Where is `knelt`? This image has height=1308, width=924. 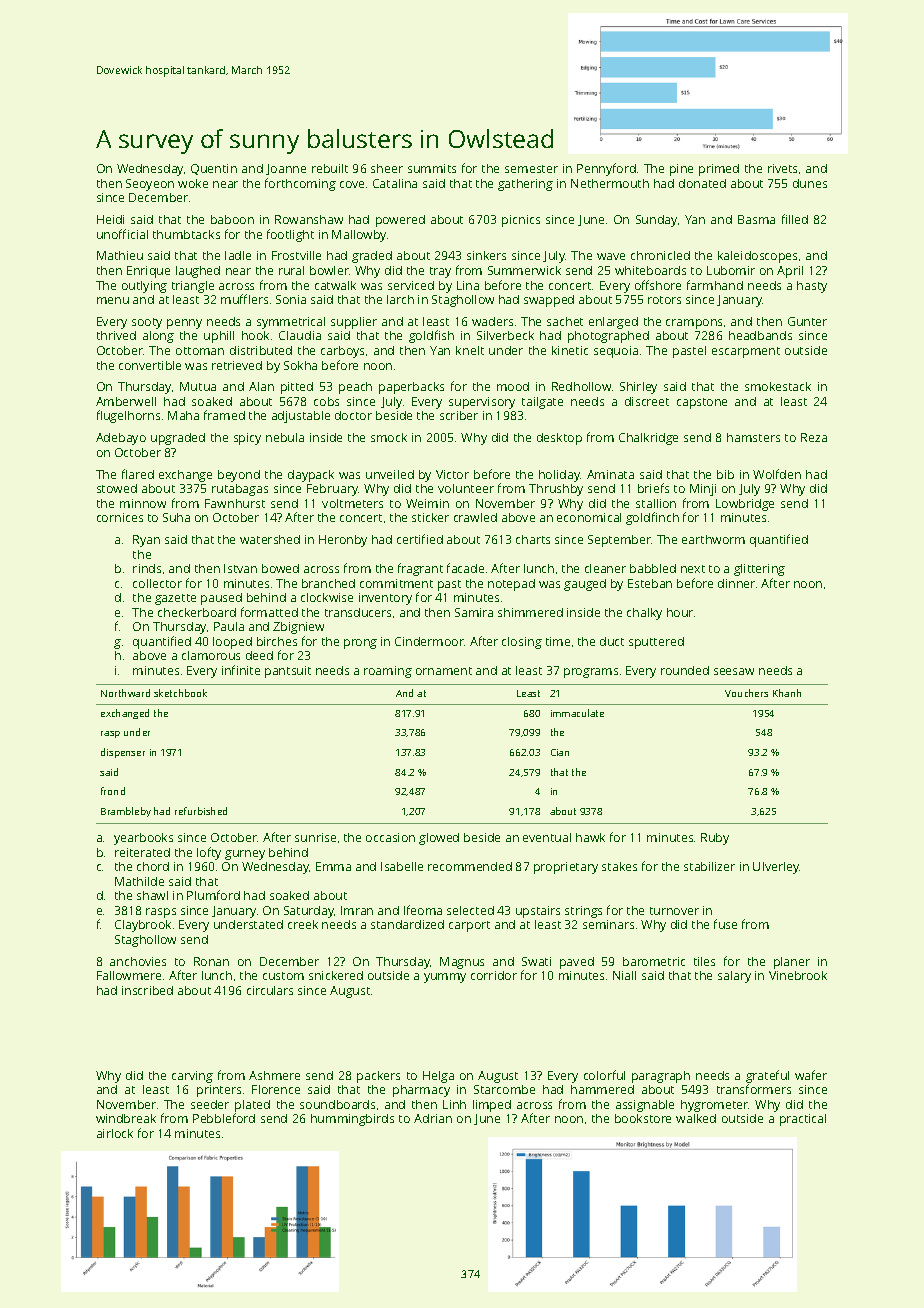
knelt is located at coordinates (470, 350).
